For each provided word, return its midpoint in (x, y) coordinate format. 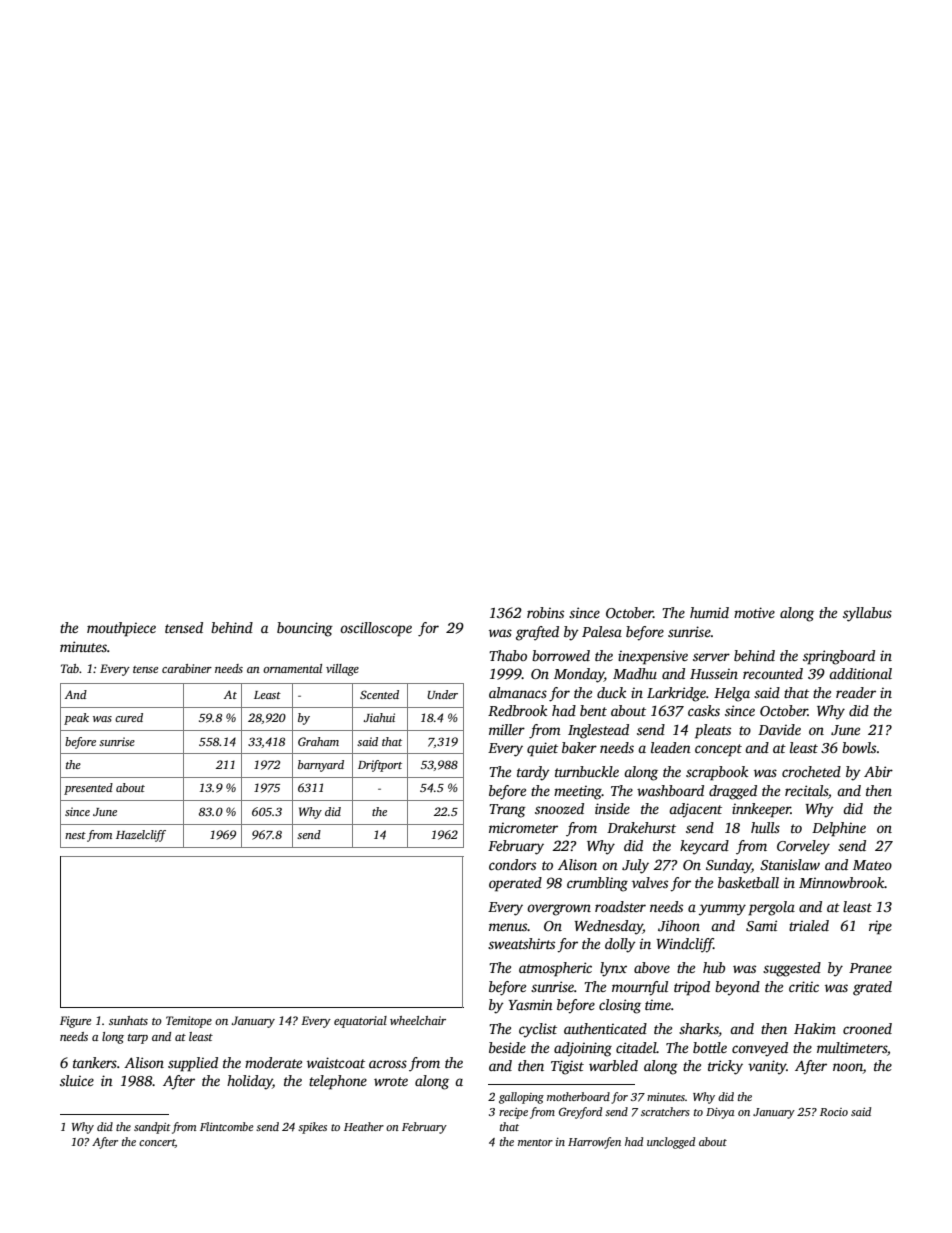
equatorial (360, 1022)
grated (872, 988)
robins (545, 612)
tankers (95, 1062)
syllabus (867, 614)
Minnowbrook (842, 882)
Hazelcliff (141, 836)
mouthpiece (121, 629)
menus (508, 927)
